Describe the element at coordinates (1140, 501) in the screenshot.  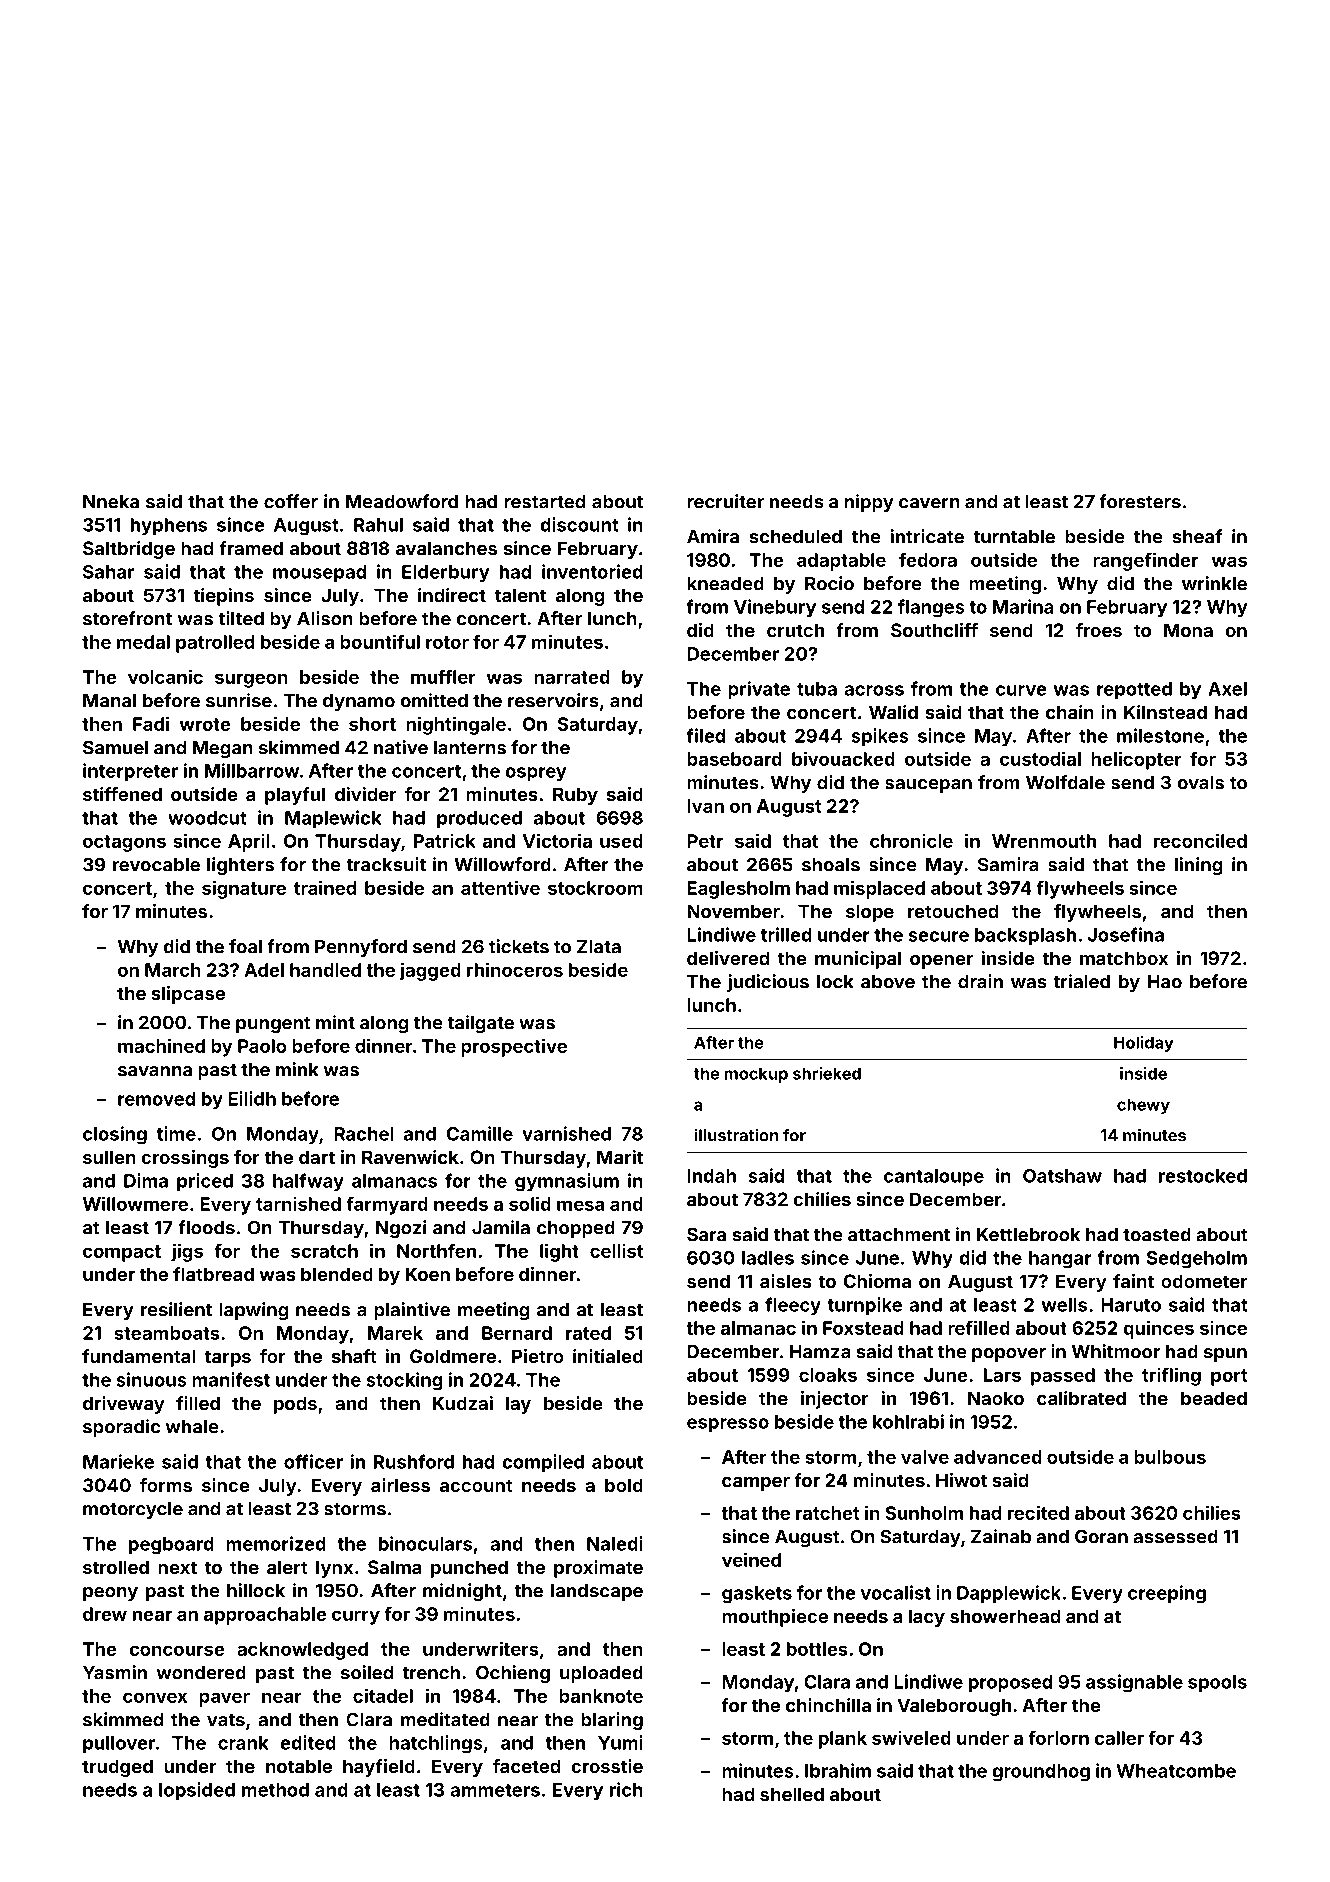
I see `foresters` at that location.
